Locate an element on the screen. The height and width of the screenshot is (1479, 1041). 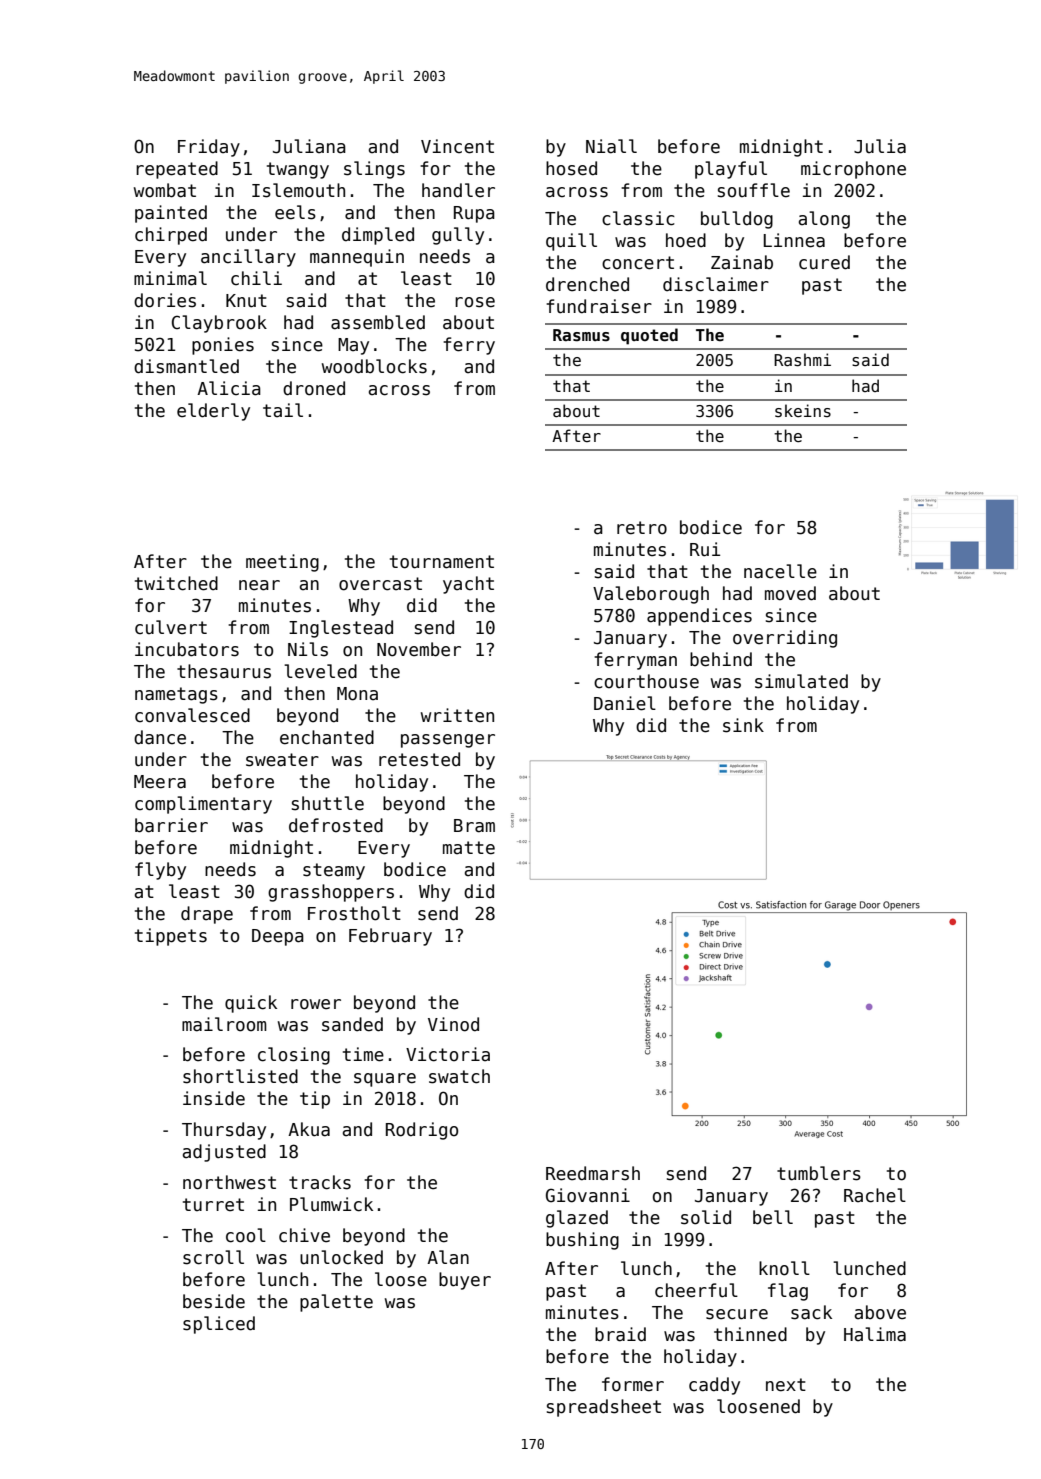
written is located at coordinates (457, 715).
